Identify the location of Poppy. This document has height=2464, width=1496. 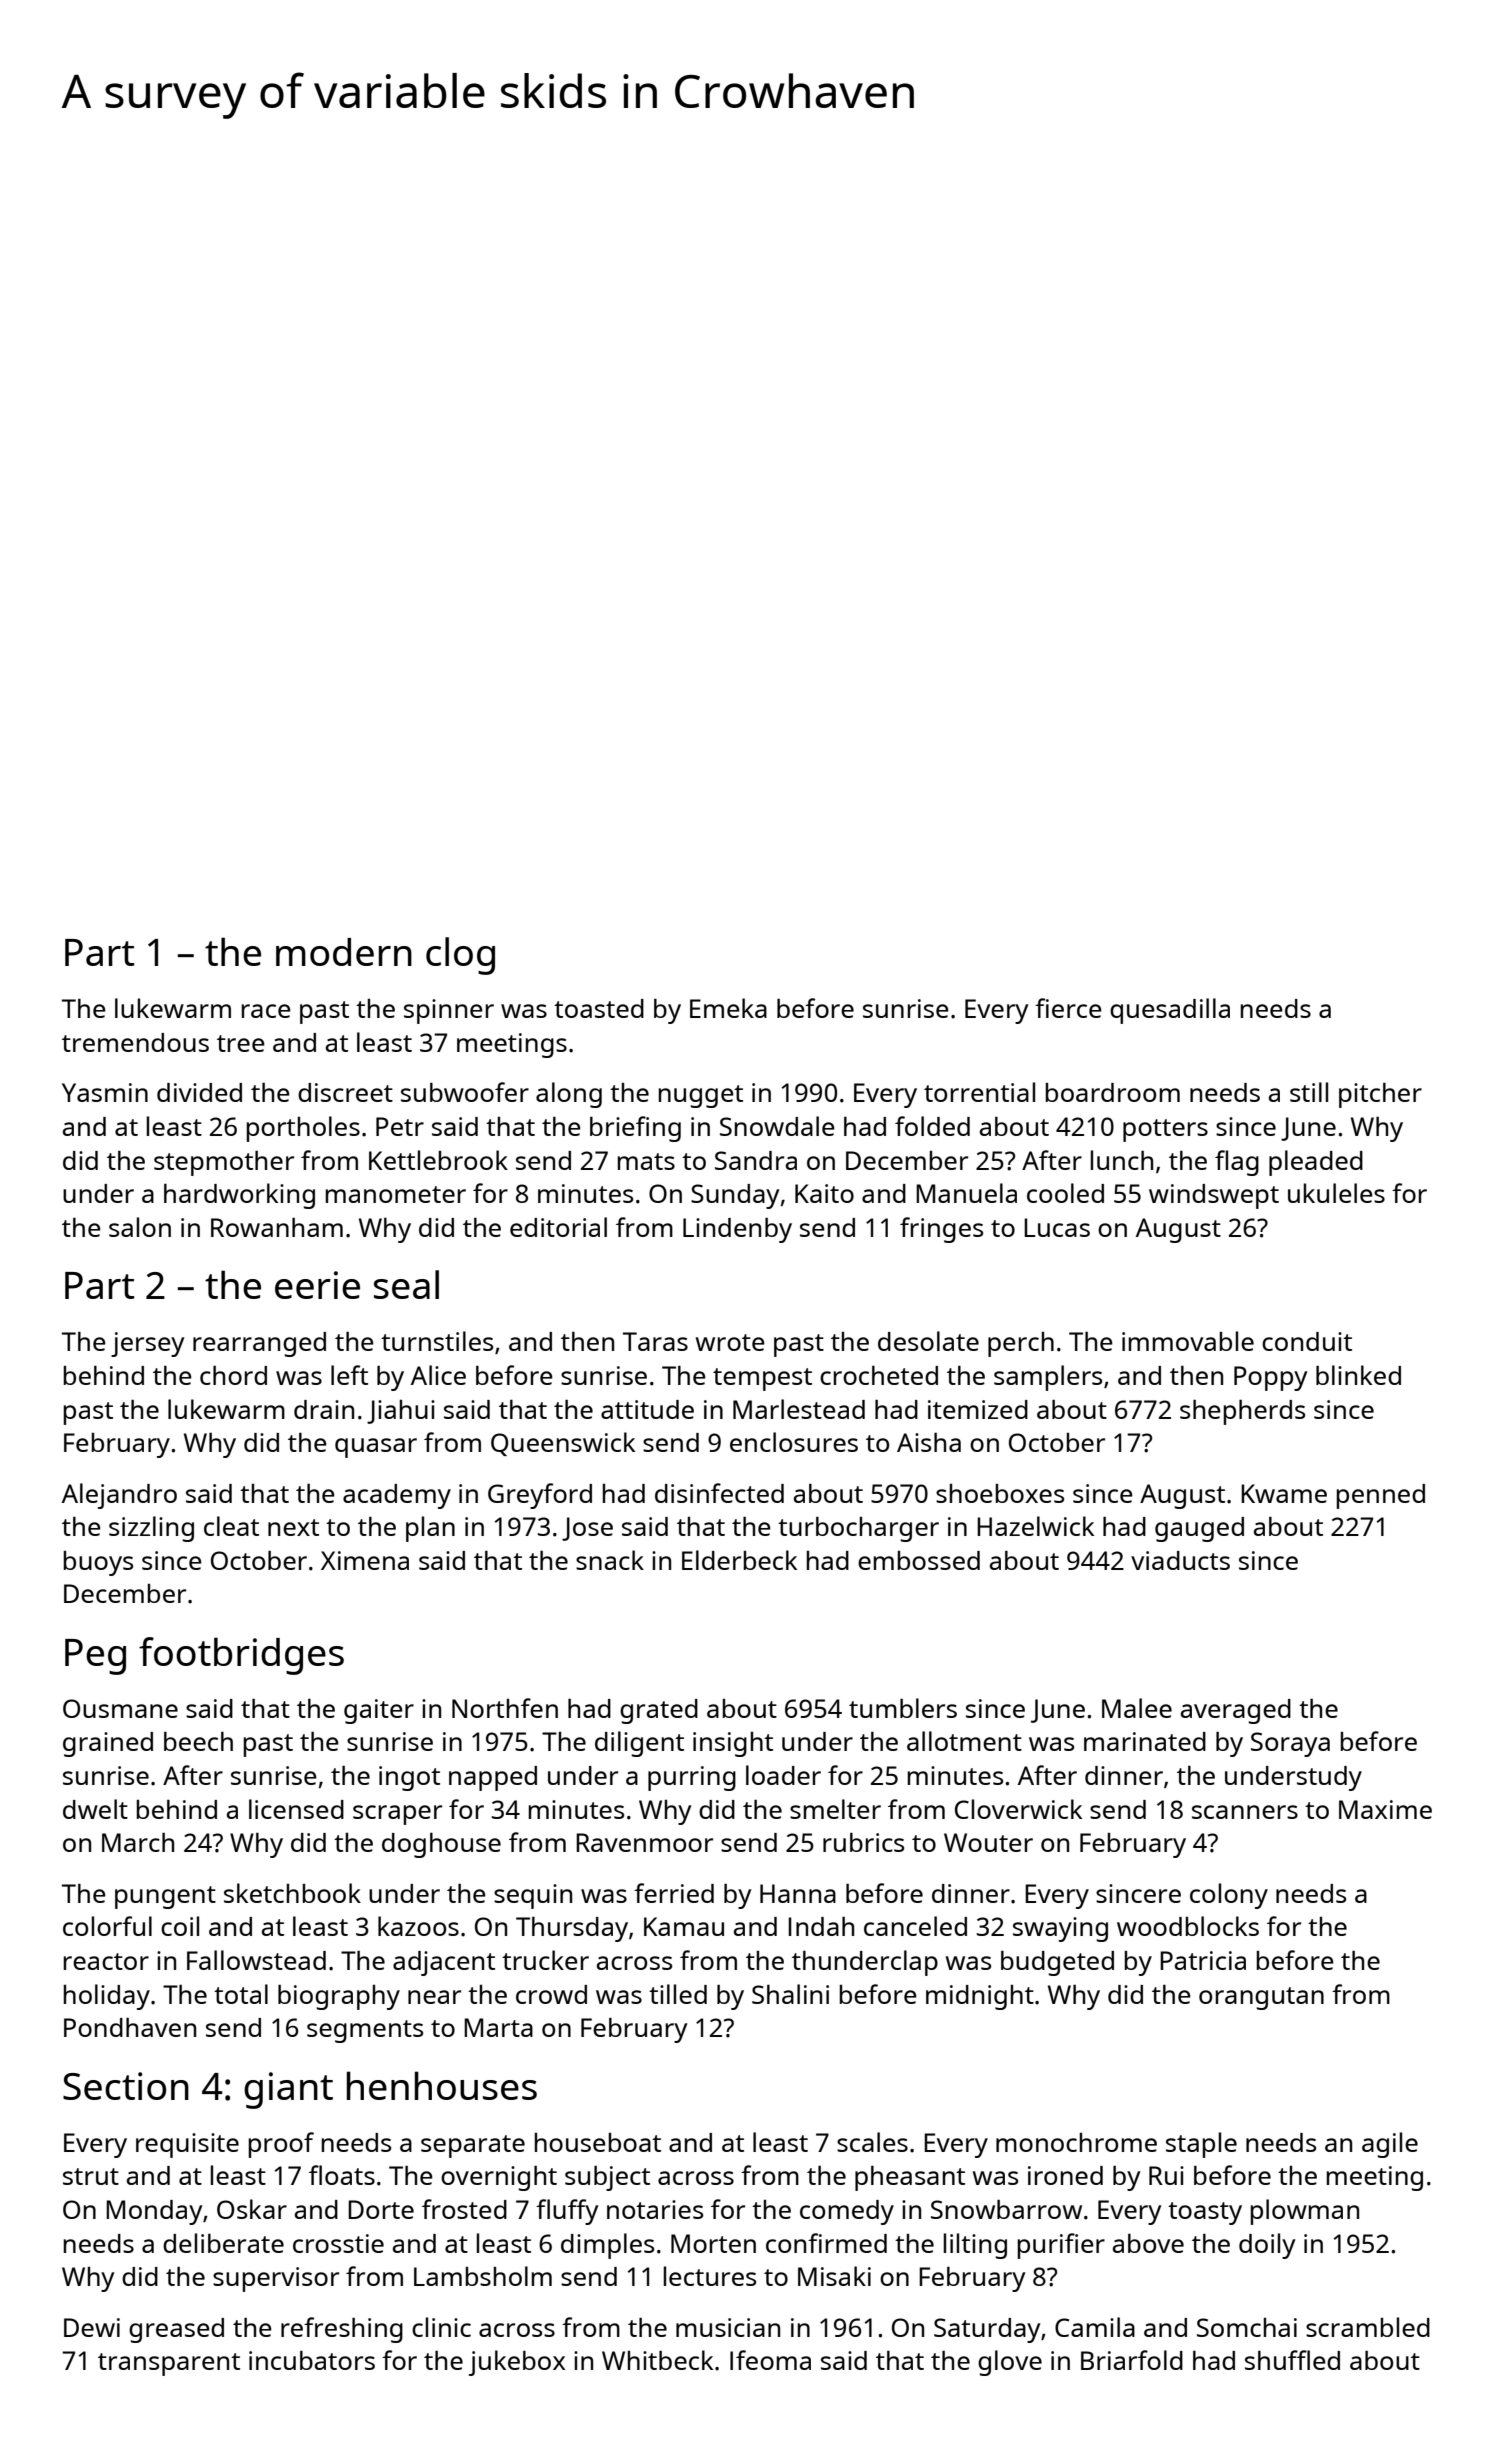
(1270, 1378).
